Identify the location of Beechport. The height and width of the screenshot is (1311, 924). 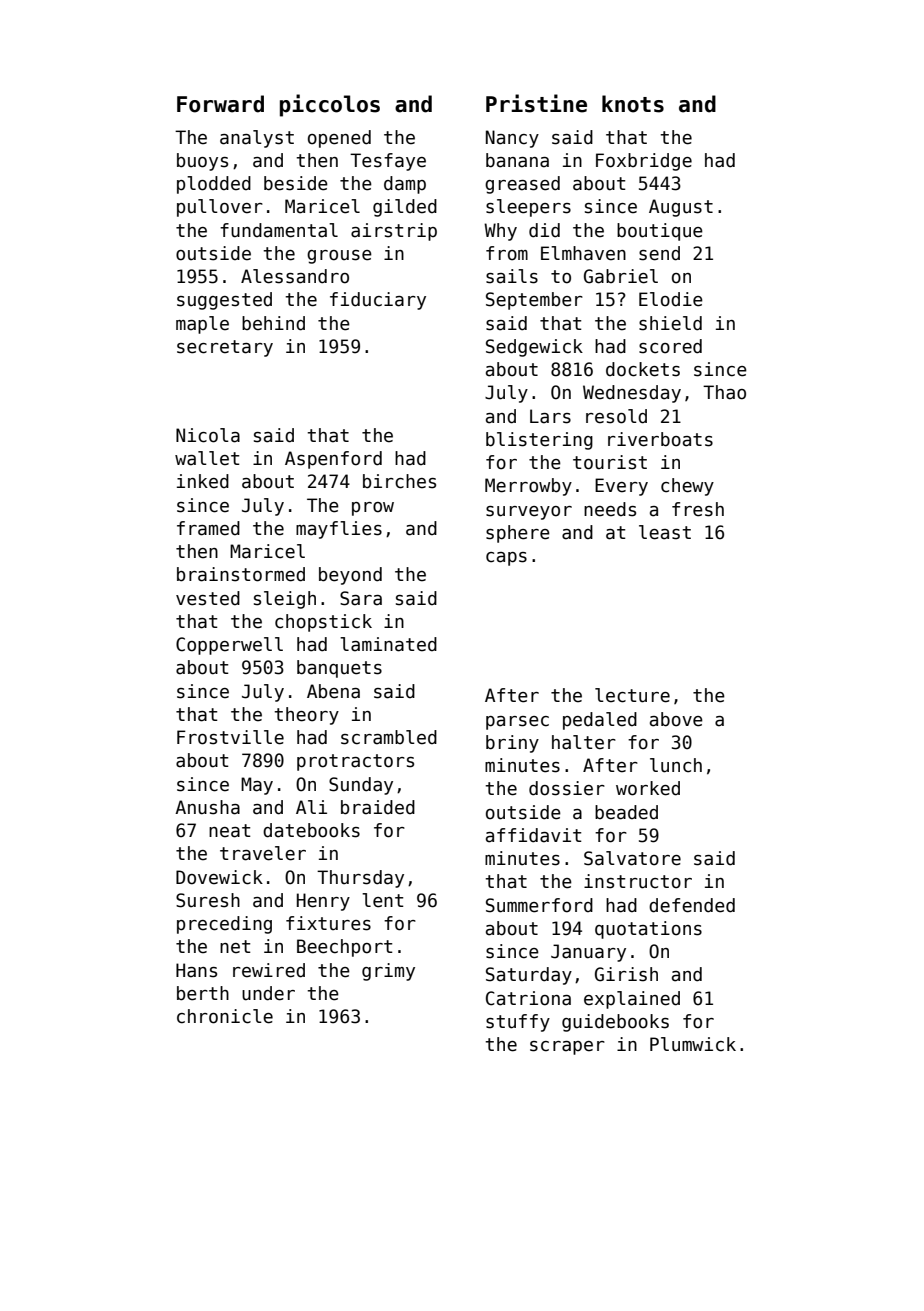
(345, 948).
